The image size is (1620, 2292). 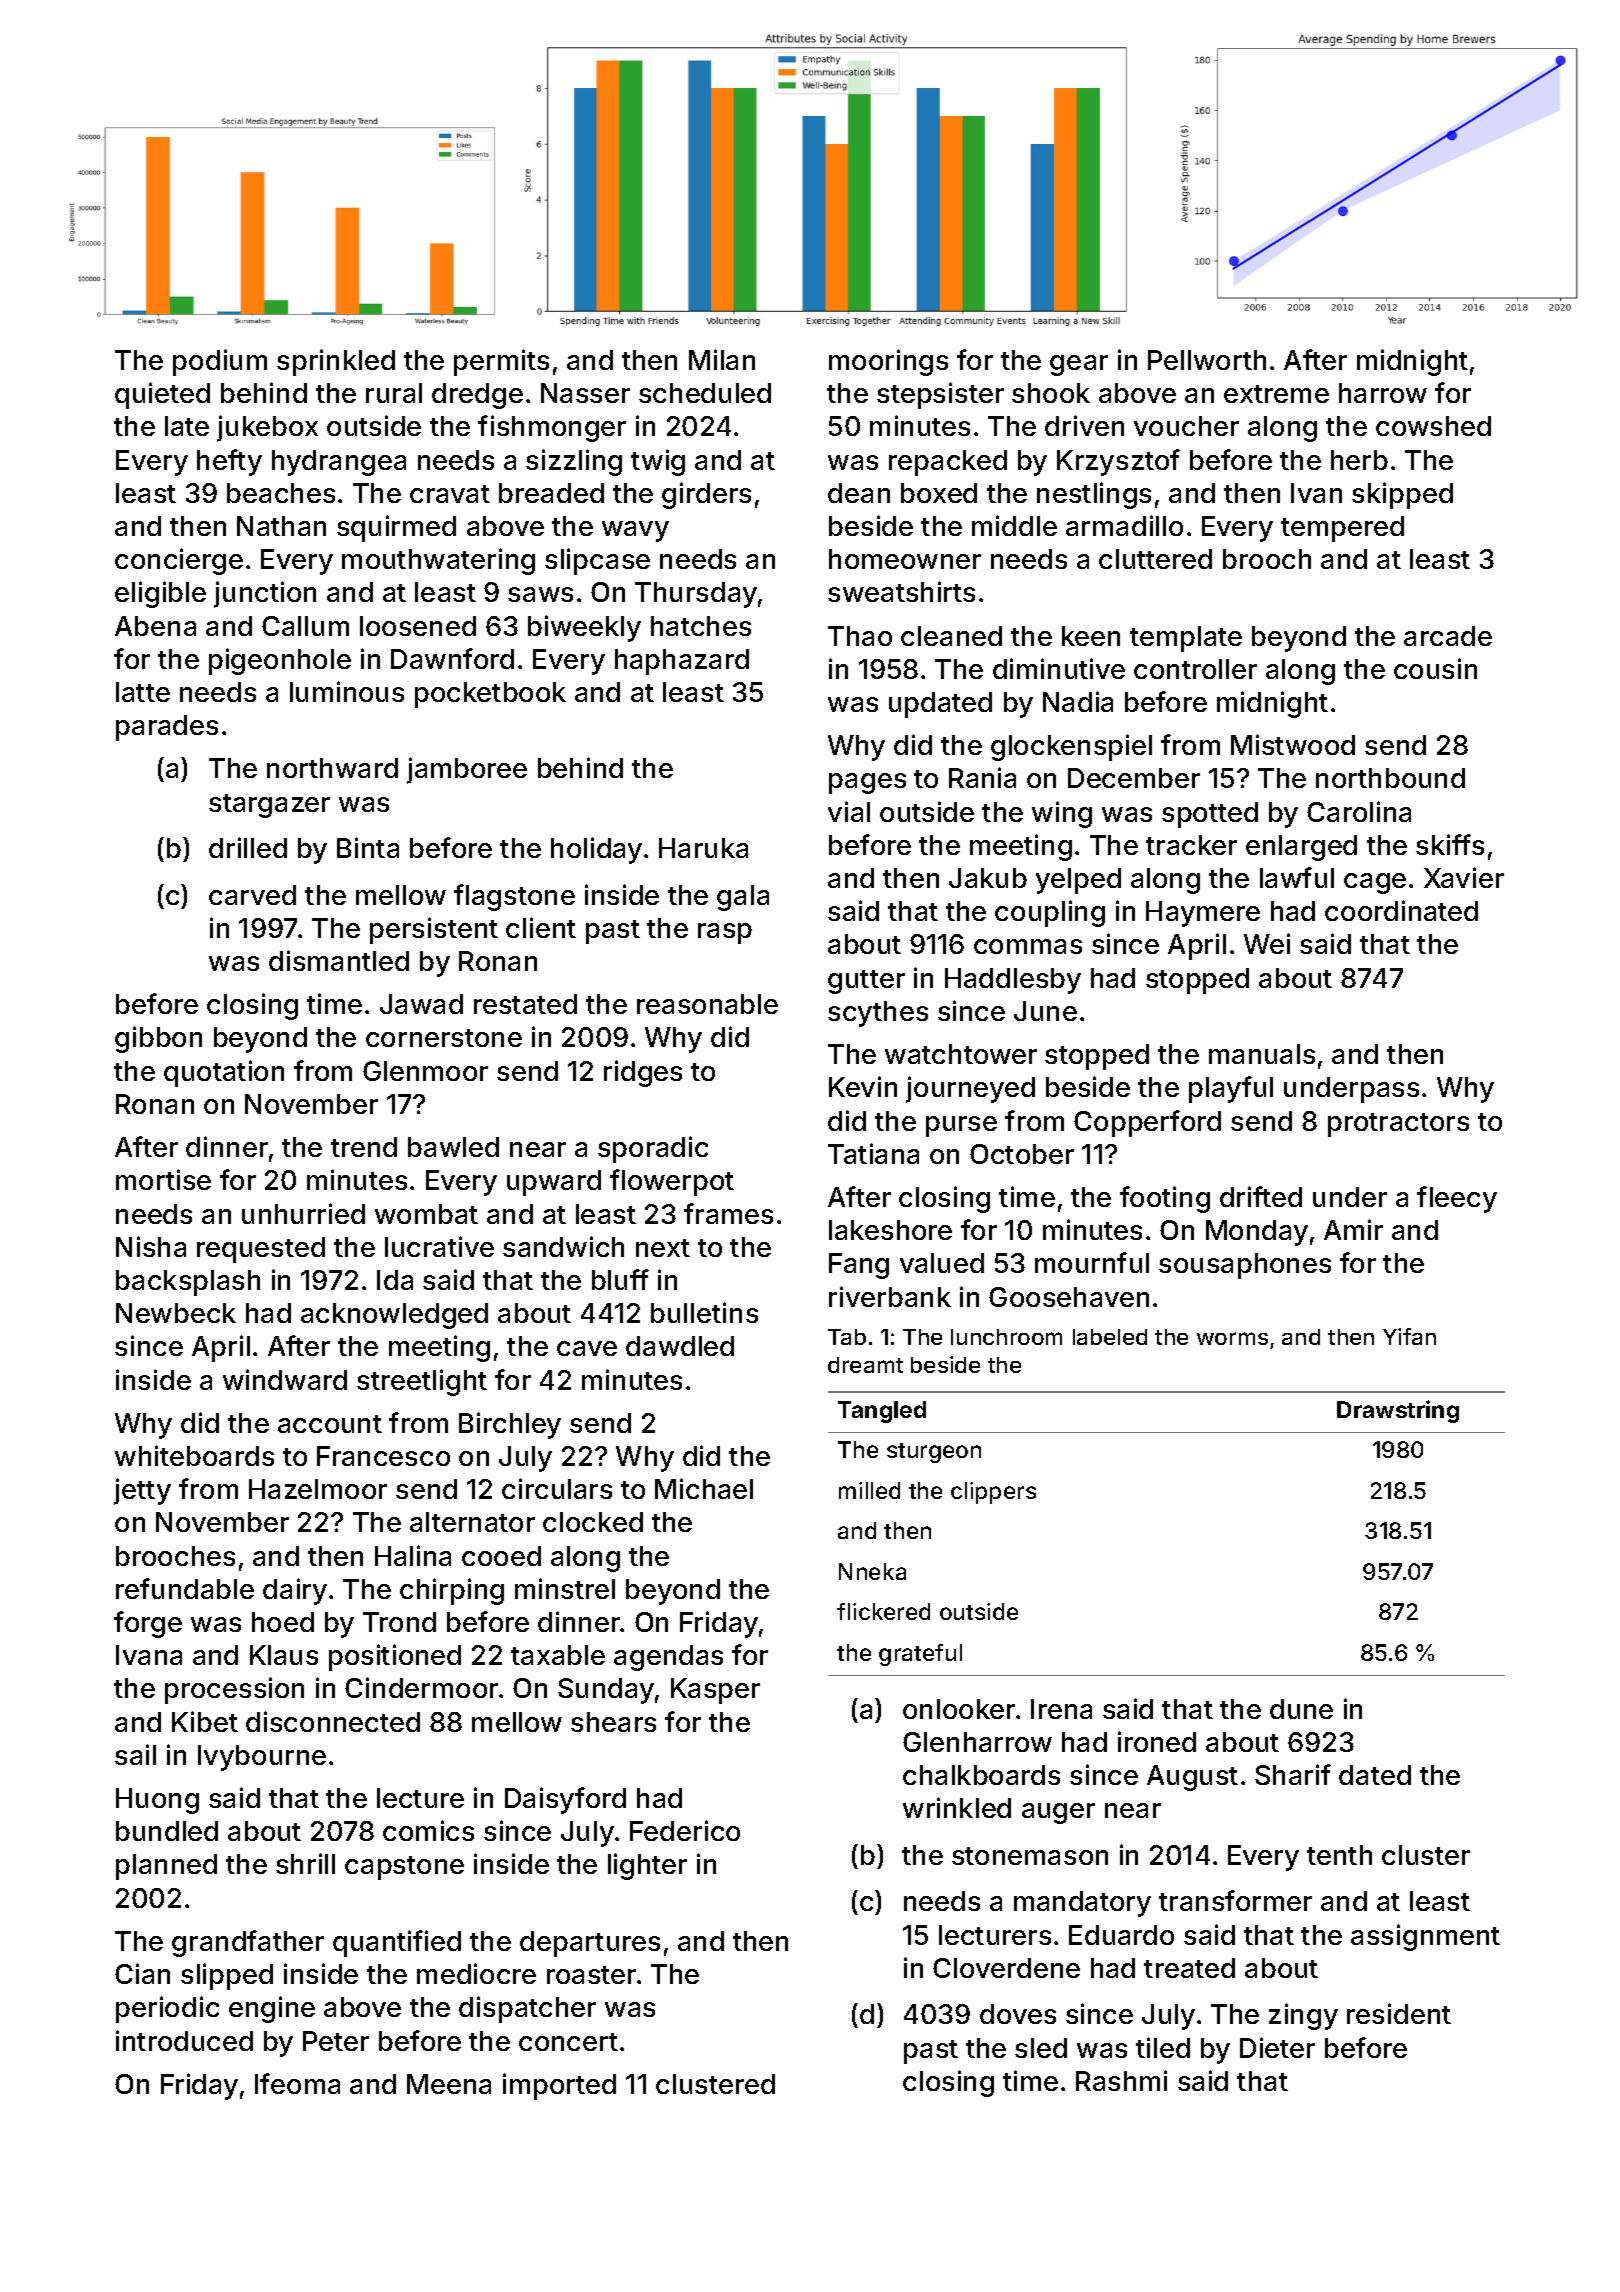 What do you see at coordinates (167, 728) in the document?
I see `parades` at bounding box center [167, 728].
